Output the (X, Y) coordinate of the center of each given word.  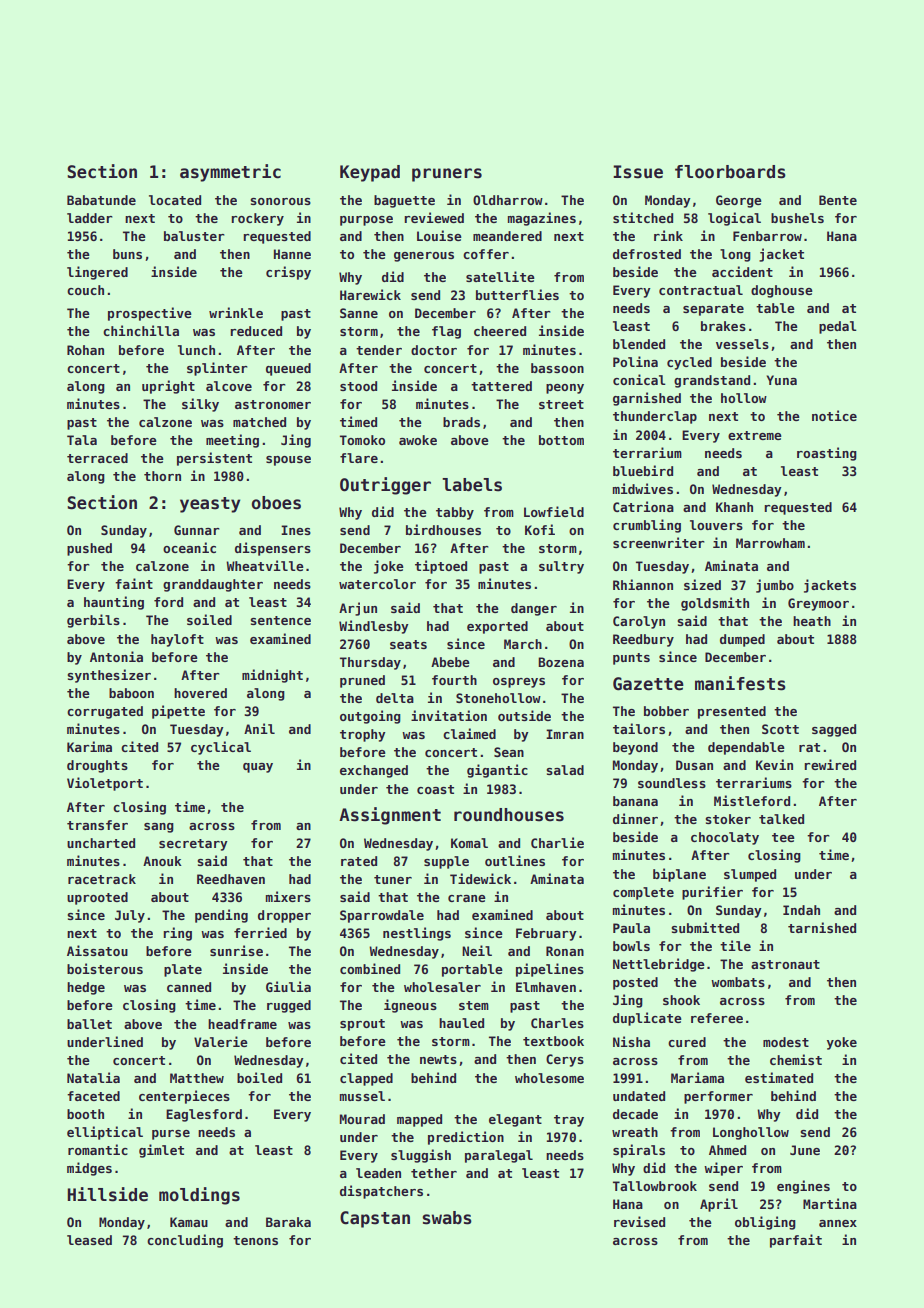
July (130, 916)
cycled (689, 363)
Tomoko (362, 440)
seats (408, 644)
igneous (410, 1006)
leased (89, 1240)
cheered (500, 331)
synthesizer (109, 676)
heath (812, 621)
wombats (738, 982)
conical (639, 379)
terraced (97, 458)
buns (127, 254)
